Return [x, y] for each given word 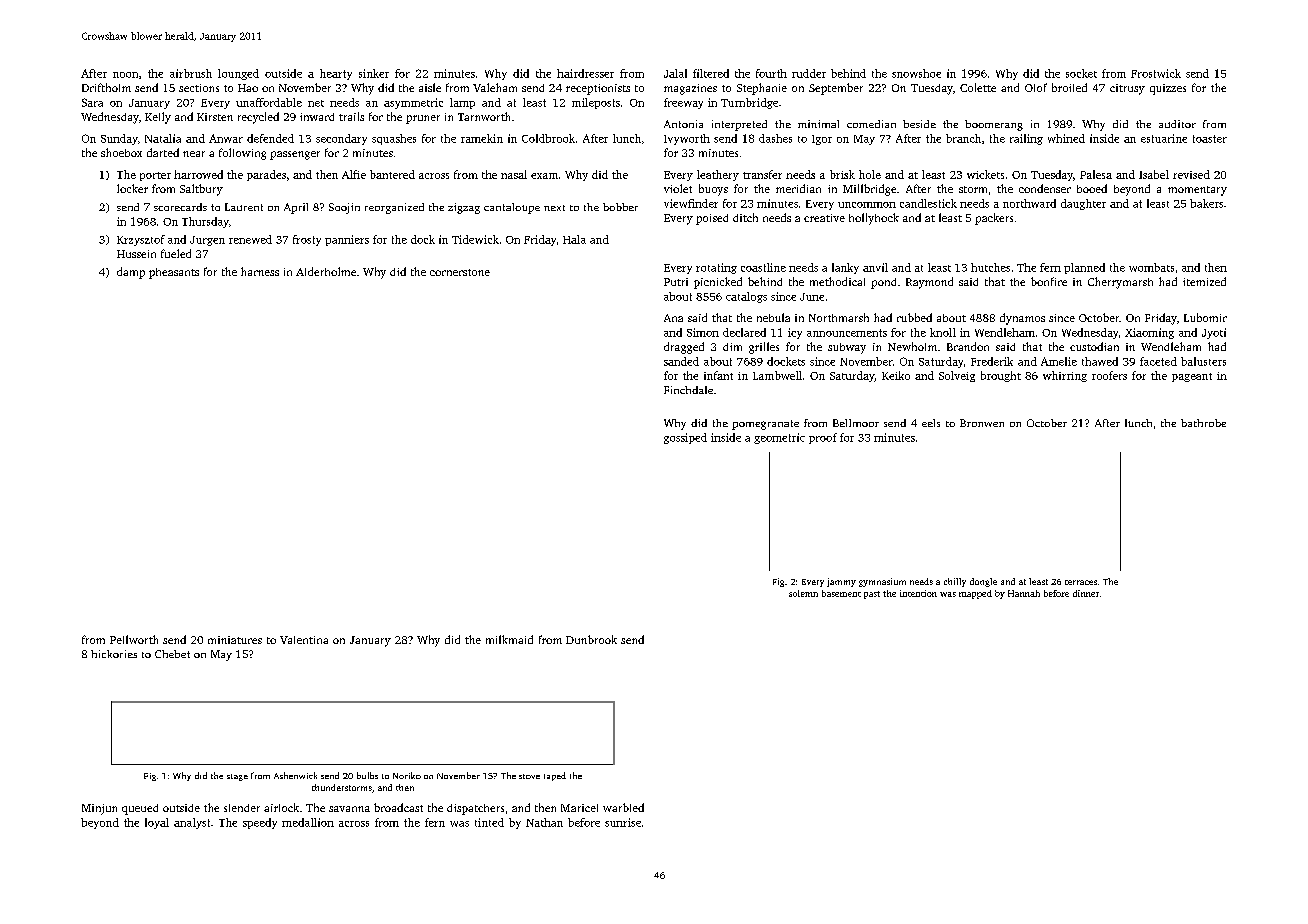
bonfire [1049, 281]
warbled [623, 807]
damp [131, 273]
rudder [809, 73]
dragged [684, 348]
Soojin [344, 208]
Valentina [304, 640]
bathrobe [1203, 423]
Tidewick [475, 239]
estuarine [1164, 138]
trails [351, 116]
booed [1092, 188]
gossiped [685, 438]
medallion [308, 822]
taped [555, 776]
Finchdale [688, 390]
